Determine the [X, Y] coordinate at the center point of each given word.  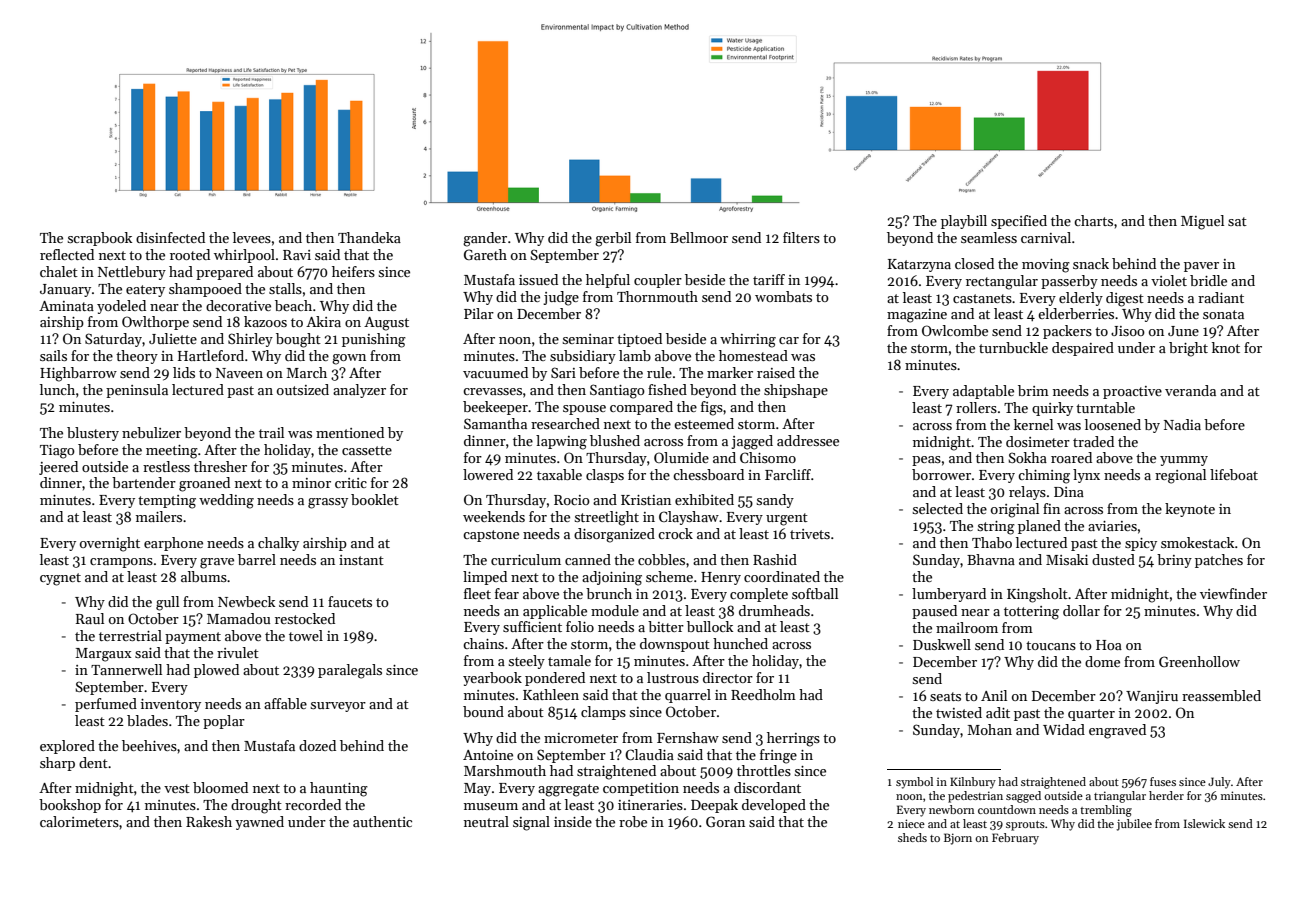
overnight [110, 544]
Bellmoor [699, 237]
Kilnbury [973, 783]
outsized [303, 389]
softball [815, 593]
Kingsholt [1037, 595]
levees [252, 237]
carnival [1046, 237]
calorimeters [79, 821]
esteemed [704, 423]
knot [1226, 347]
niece [911, 823]
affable [285, 703]
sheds [912, 837]
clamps [603, 713]
